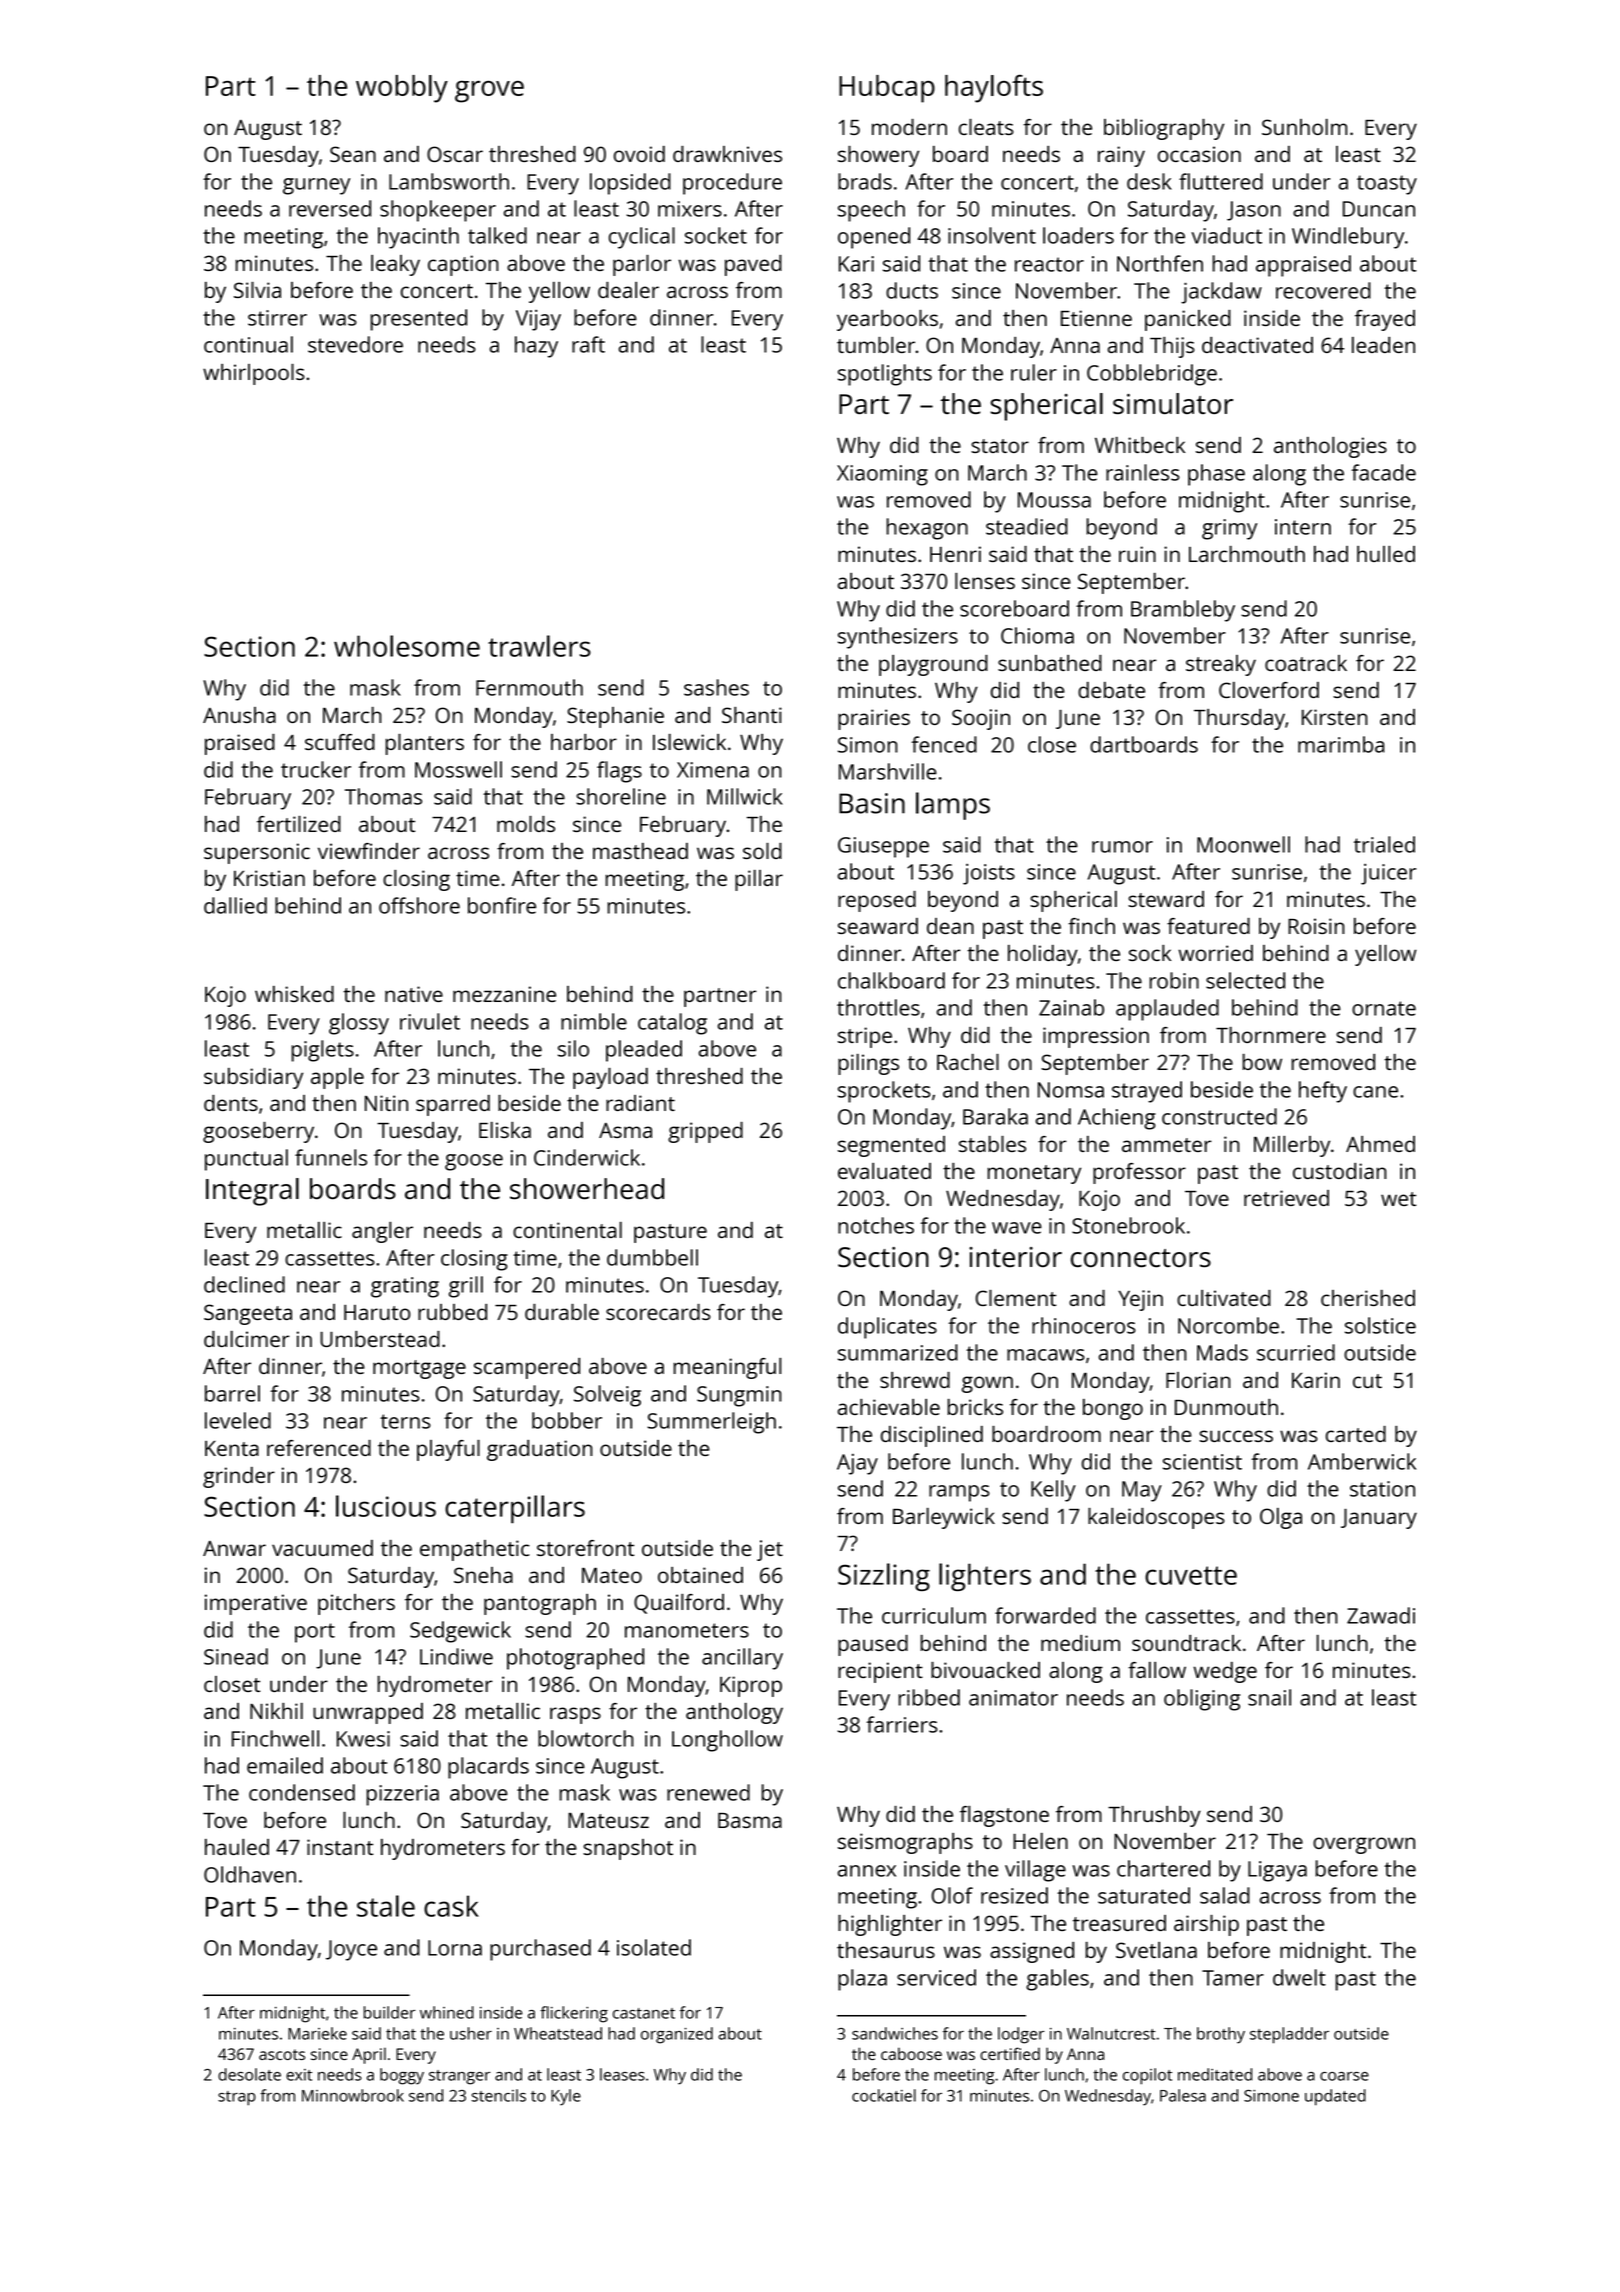 The height and width of the screenshot is (2292, 1620). I want to click on drawknives, so click(727, 154).
